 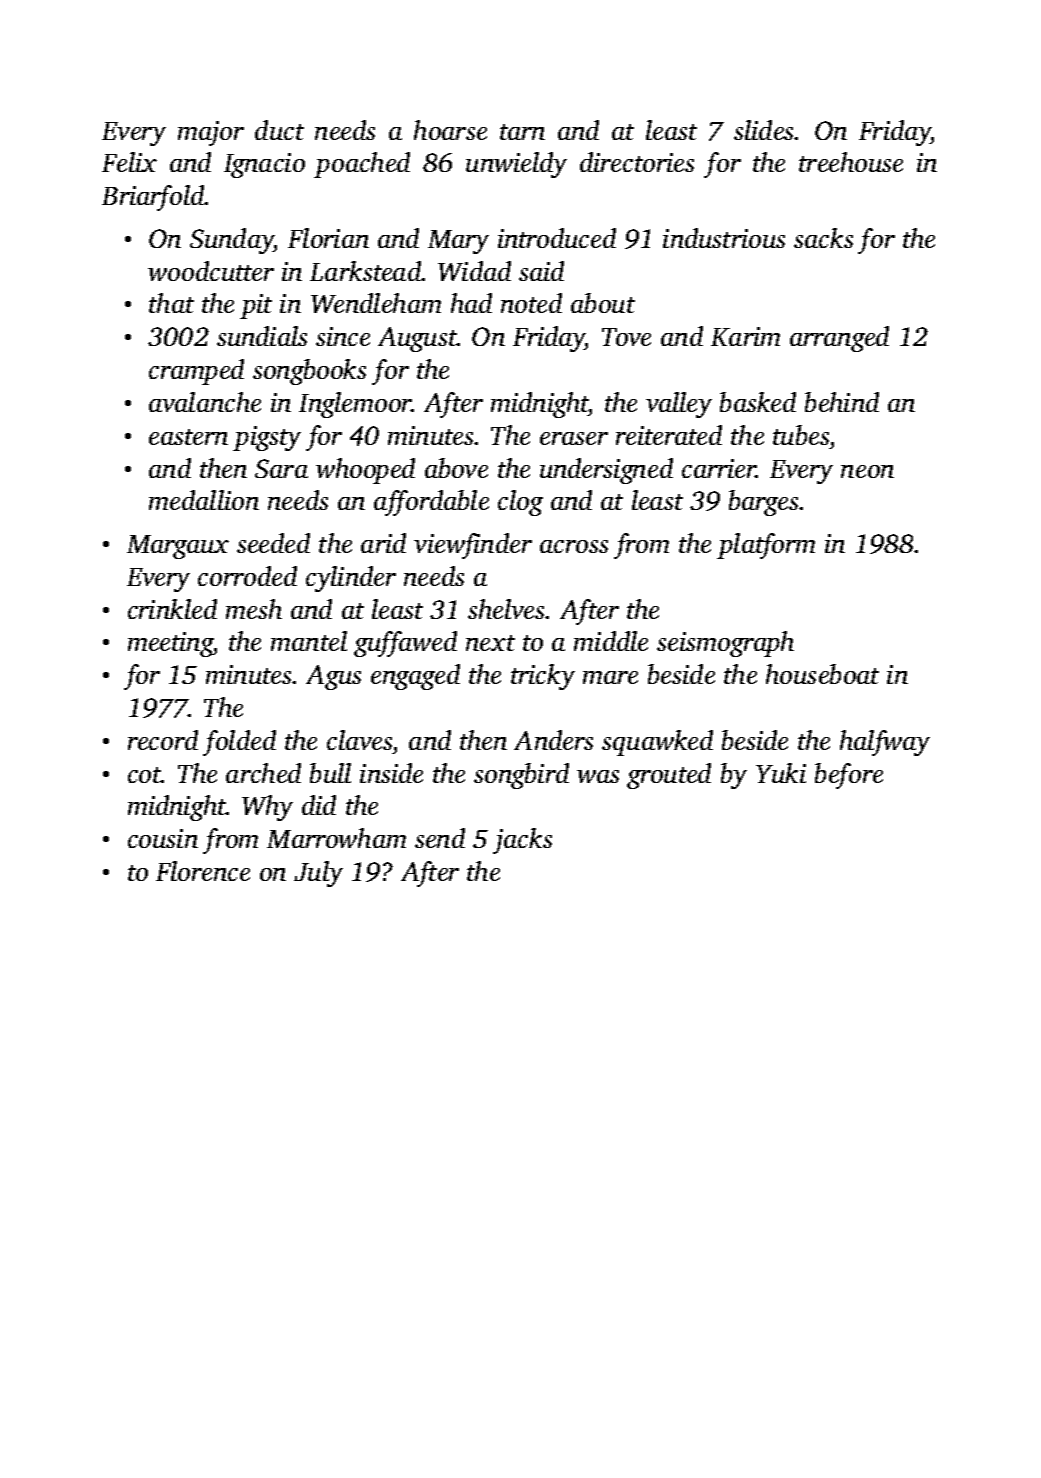 I want to click on corroded, so click(x=247, y=576).
